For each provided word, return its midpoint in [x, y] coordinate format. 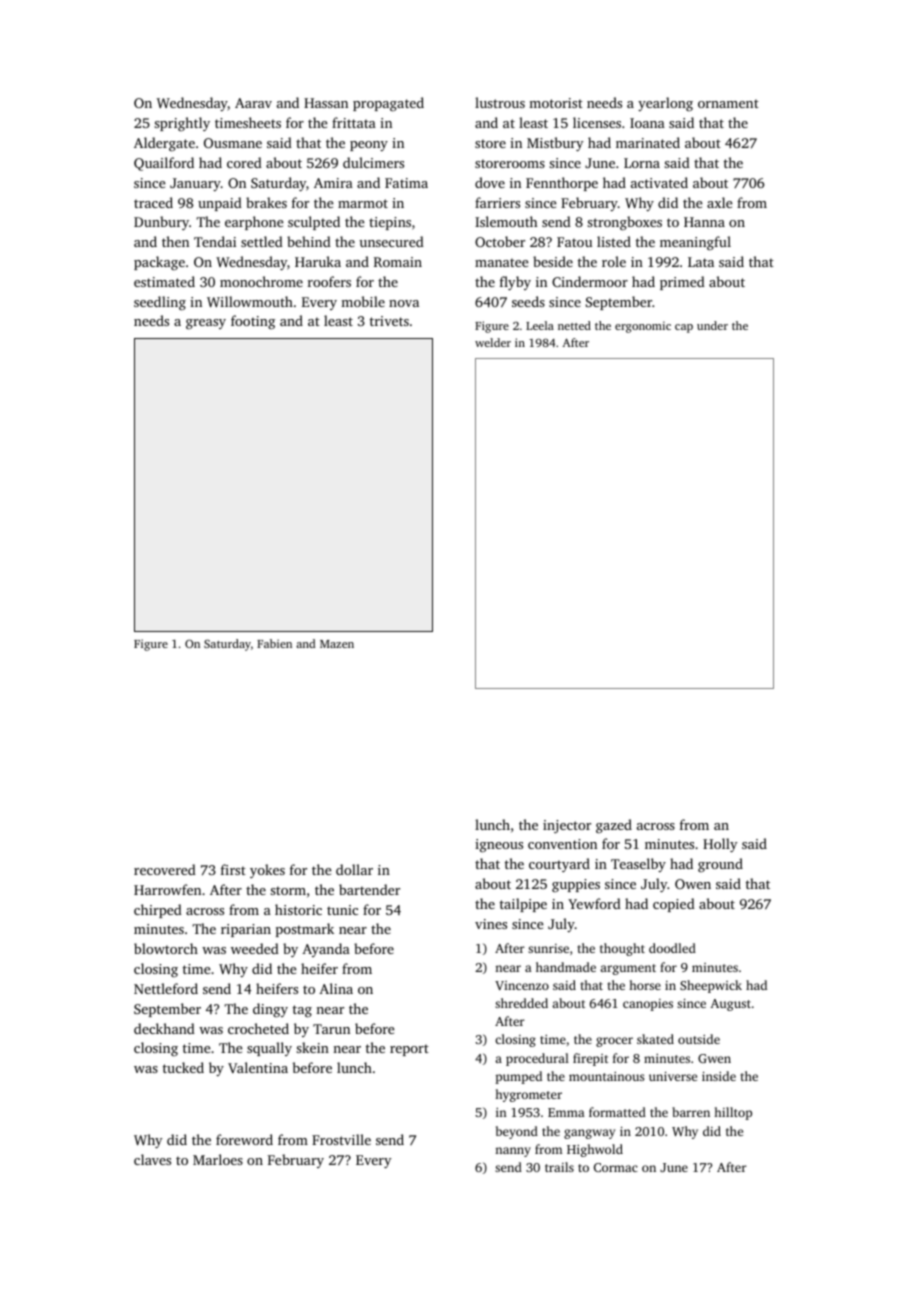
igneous [499, 846]
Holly [720, 845]
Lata [701, 262]
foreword [244, 1139]
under [712, 325]
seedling [160, 303]
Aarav [253, 103]
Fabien [274, 643]
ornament [728, 103]
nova [404, 303]
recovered [165, 869]
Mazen [337, 644]
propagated [388, 104]
